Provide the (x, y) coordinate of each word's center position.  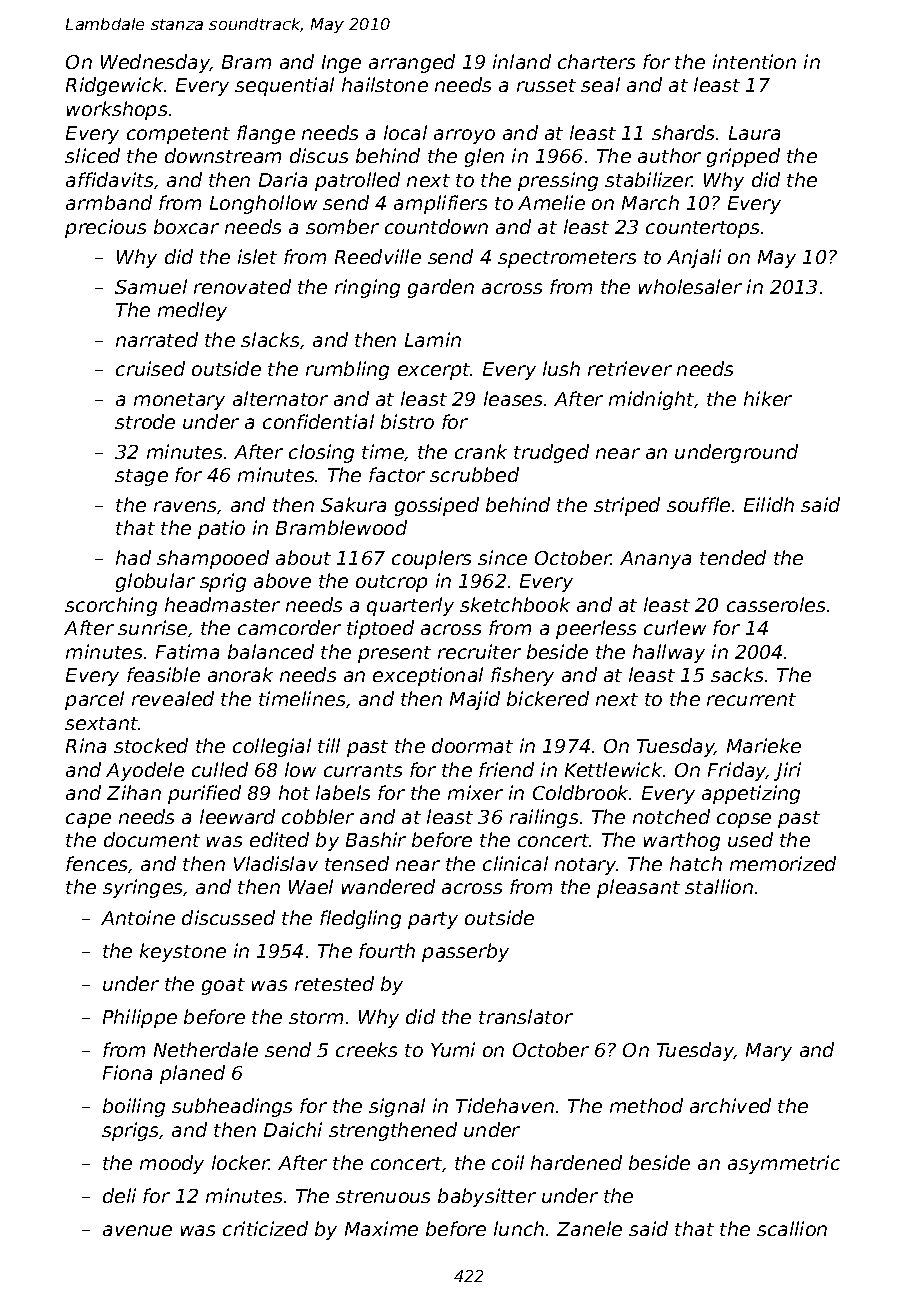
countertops (702, 229)
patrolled (357, 181)
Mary (769, 1052)
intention (754, 61)
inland (522, 61)
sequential (284, 86)
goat (223, 986)
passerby (465, 952)
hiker (768, 398)
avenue (137, 1230)
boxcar (186, 226)
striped (627, 506)
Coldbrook (581, 792)
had (133, 557)
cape (88, 820)
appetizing (751, 794)
